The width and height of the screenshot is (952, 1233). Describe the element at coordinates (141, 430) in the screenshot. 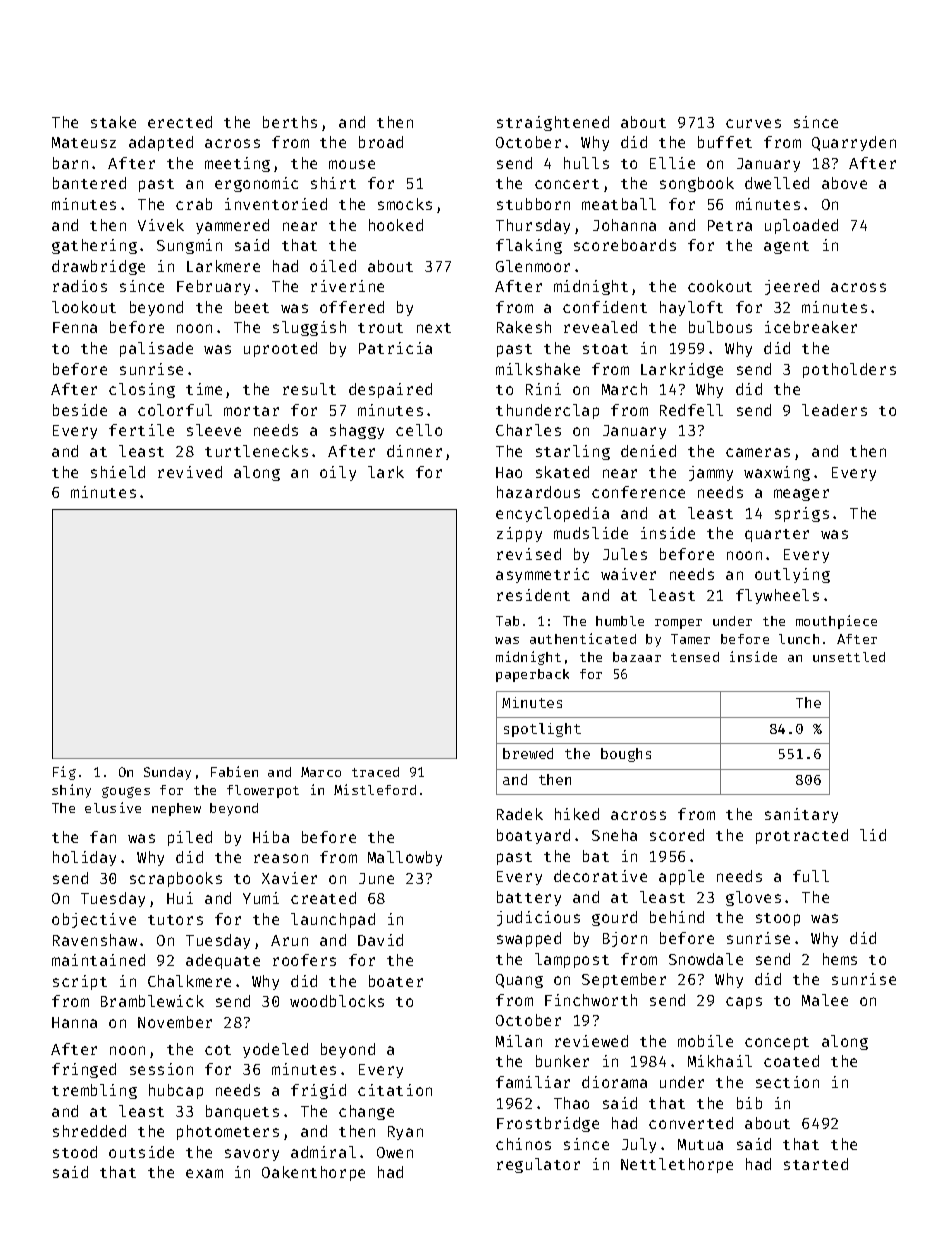

I see `fertile` at that location.
